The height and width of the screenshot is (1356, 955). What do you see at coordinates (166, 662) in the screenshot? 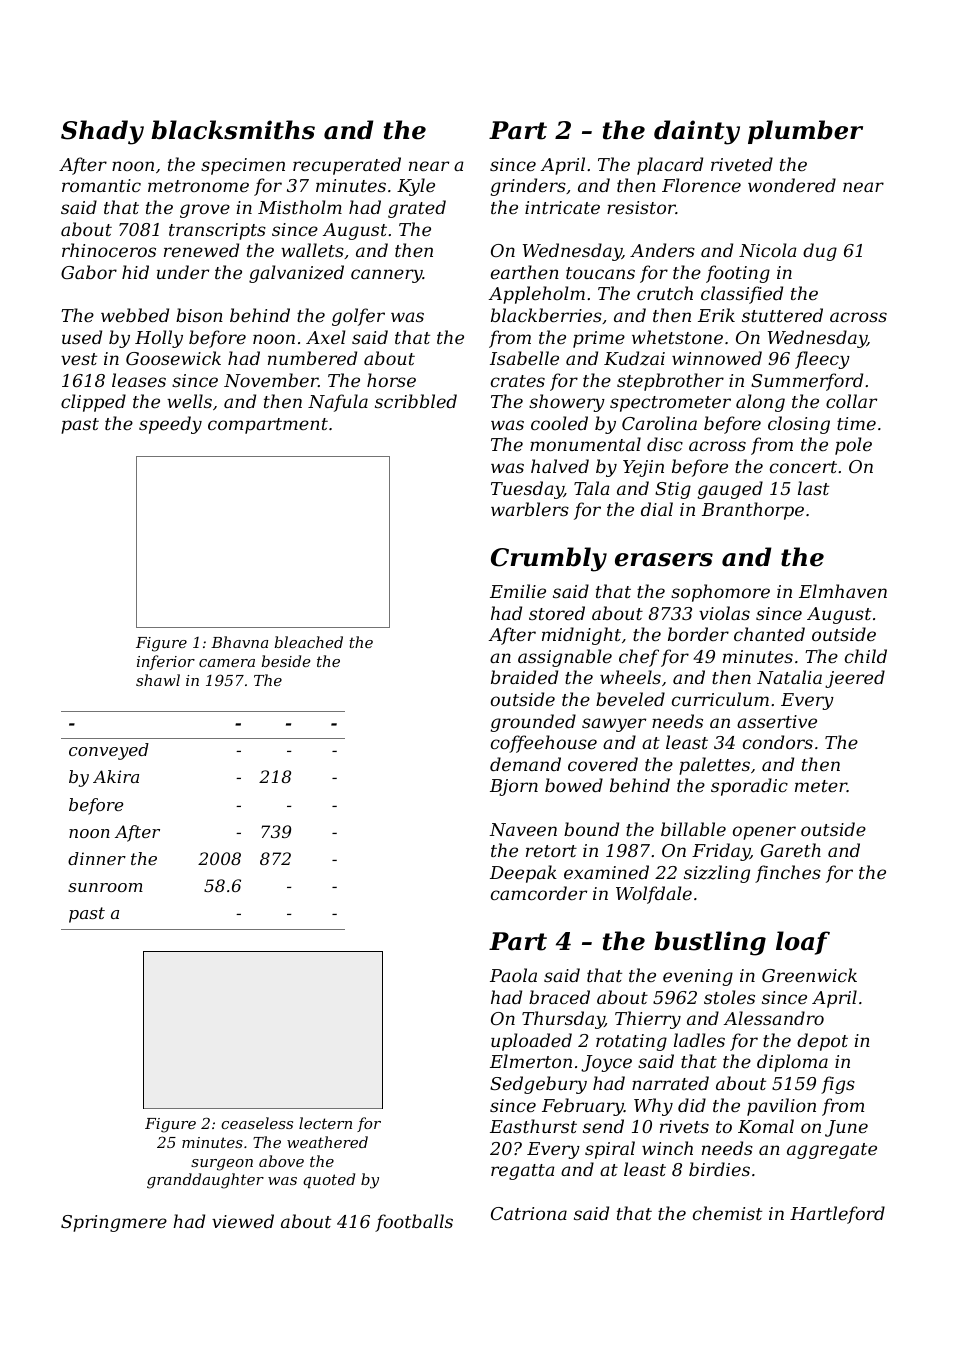
I see `inferior` at bounding box center [166, 662].
